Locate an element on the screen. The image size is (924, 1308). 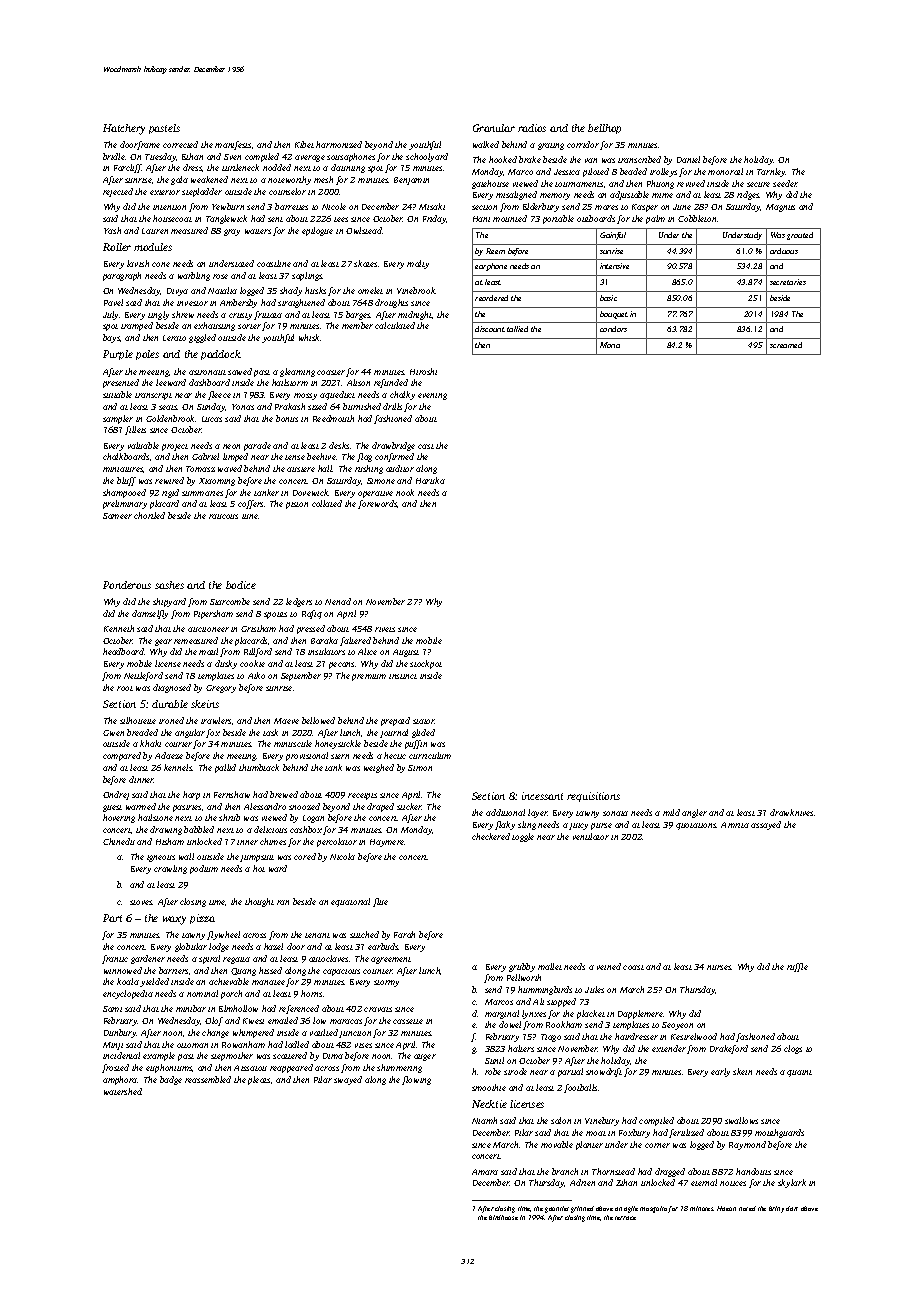
calculated is located at coordinates (395, 325).
